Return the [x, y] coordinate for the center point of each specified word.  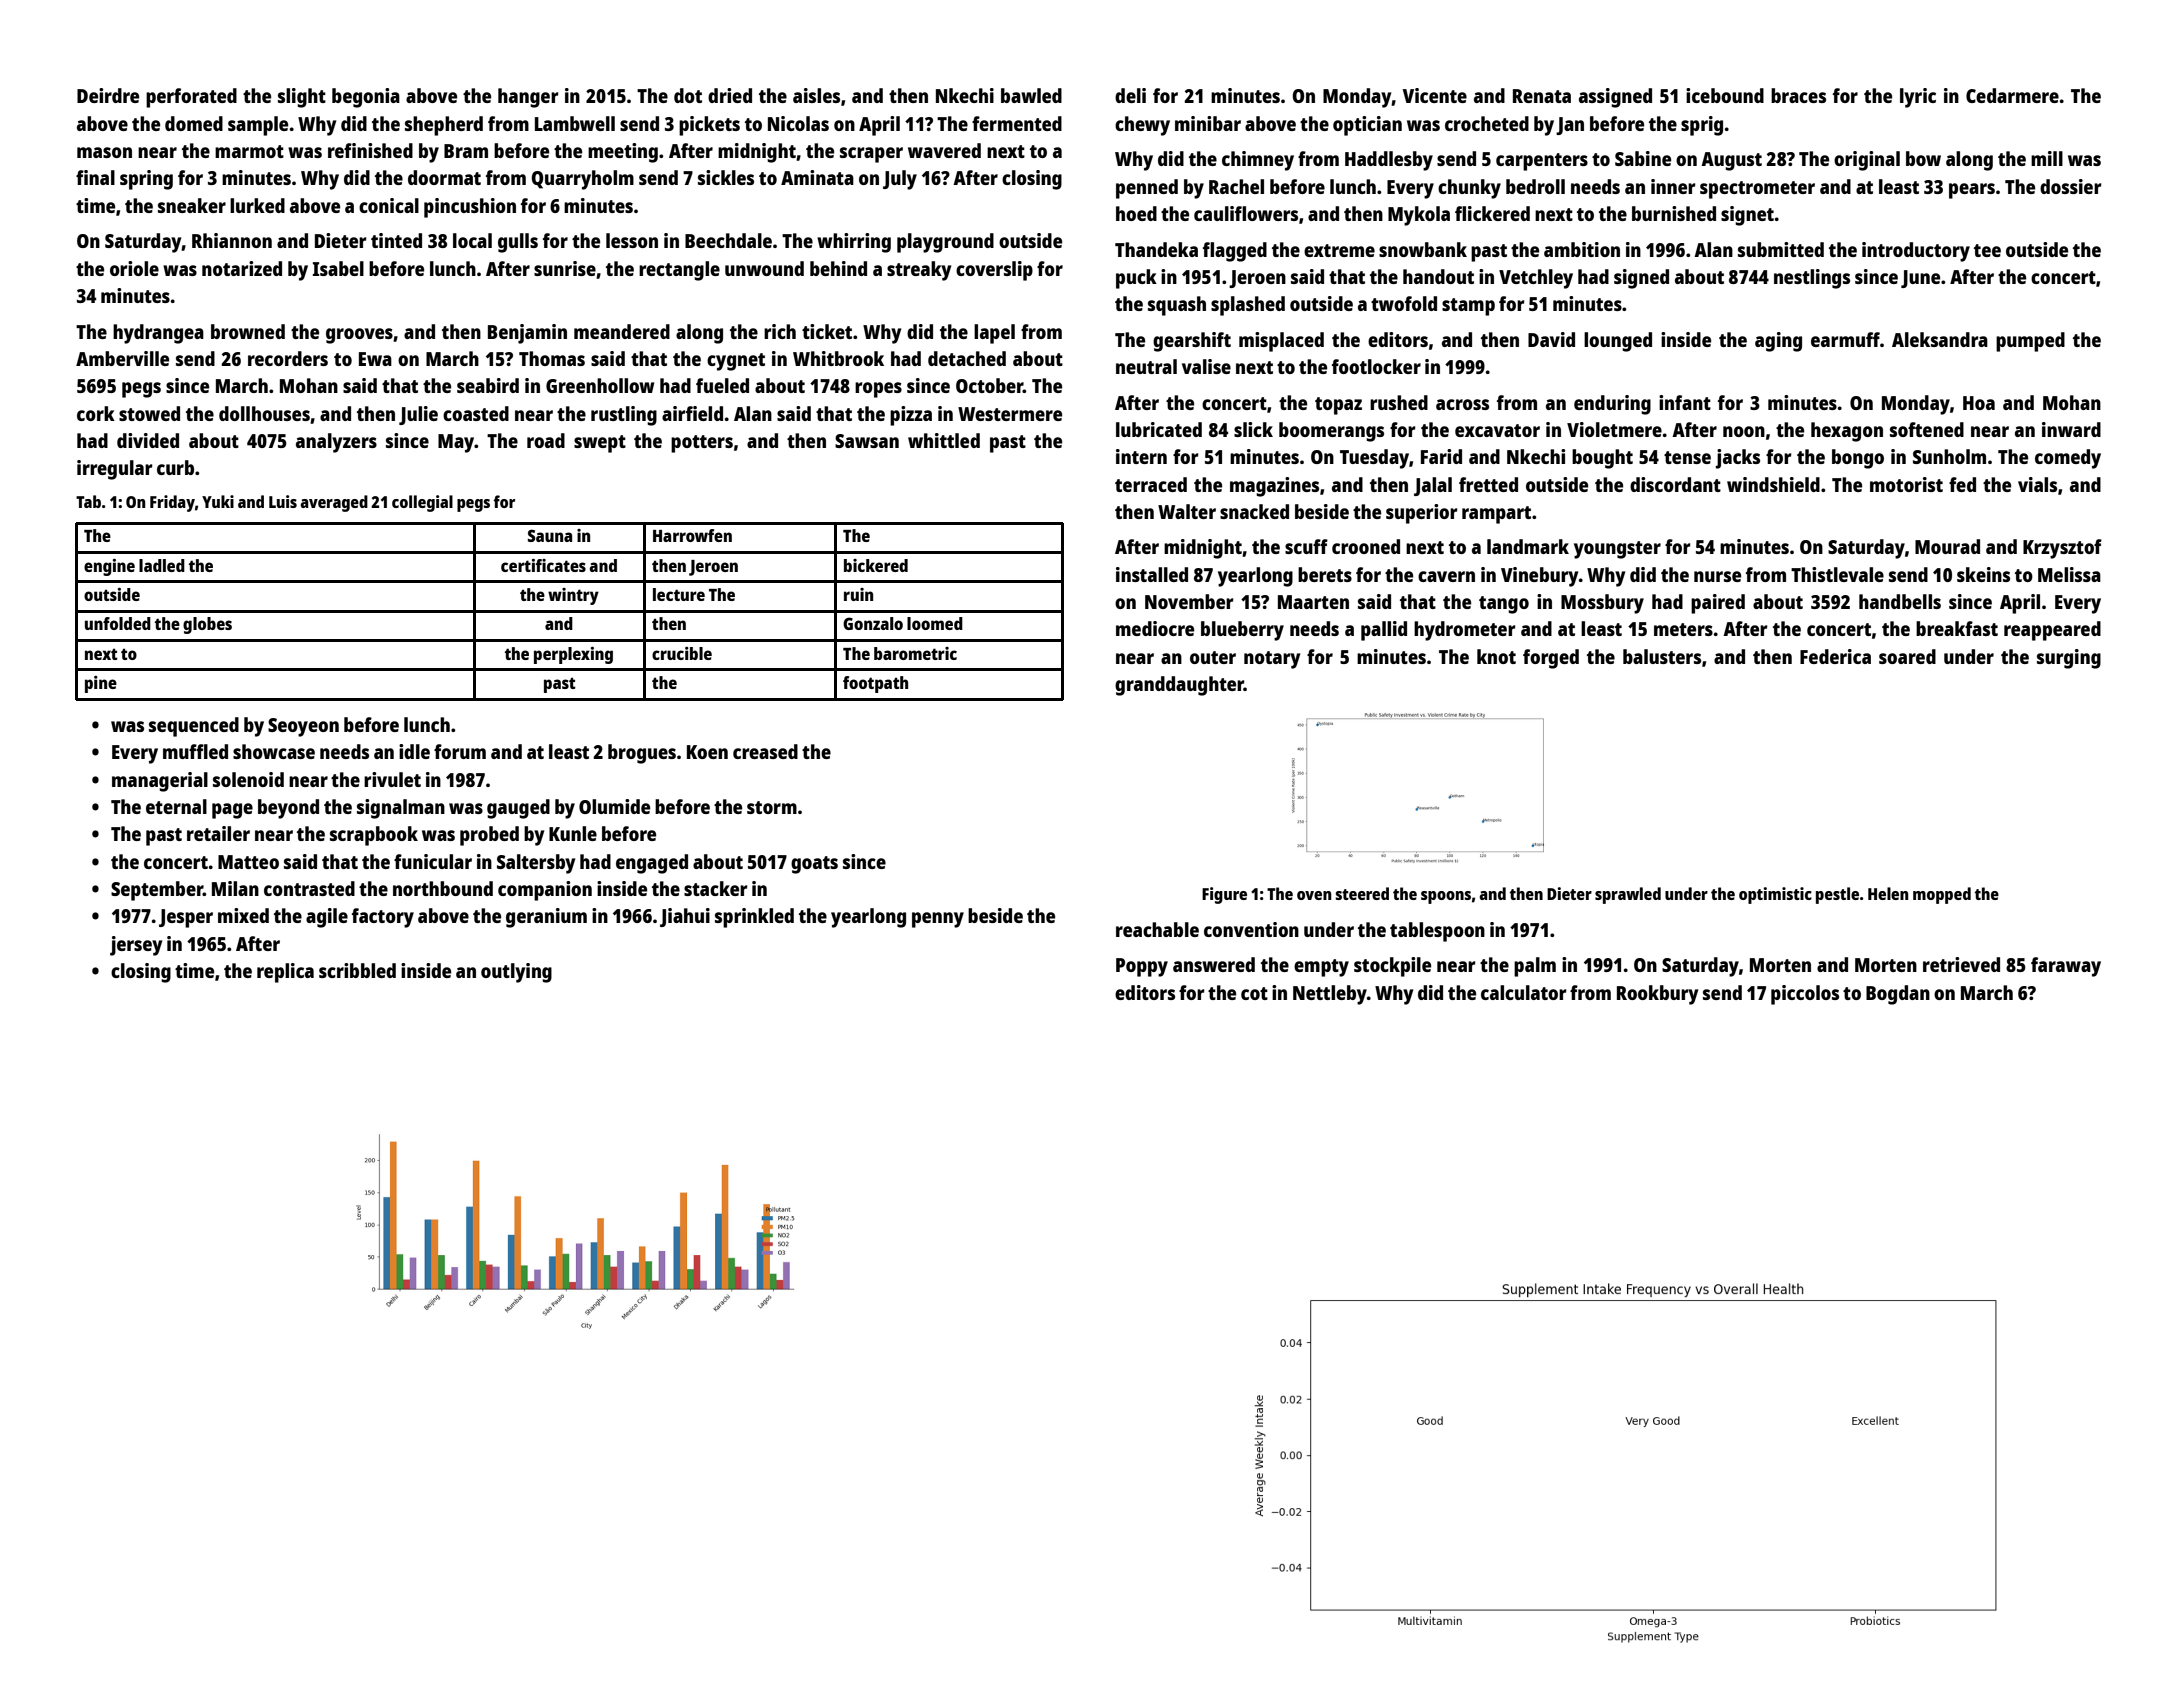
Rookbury [1657, 995]
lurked [257, 205]
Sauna [550, 535]
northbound [443, 888]
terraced [1151, 484]
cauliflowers [1246, 213]
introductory [1916, 252]
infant [1685, 402]
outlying [516, 973]
